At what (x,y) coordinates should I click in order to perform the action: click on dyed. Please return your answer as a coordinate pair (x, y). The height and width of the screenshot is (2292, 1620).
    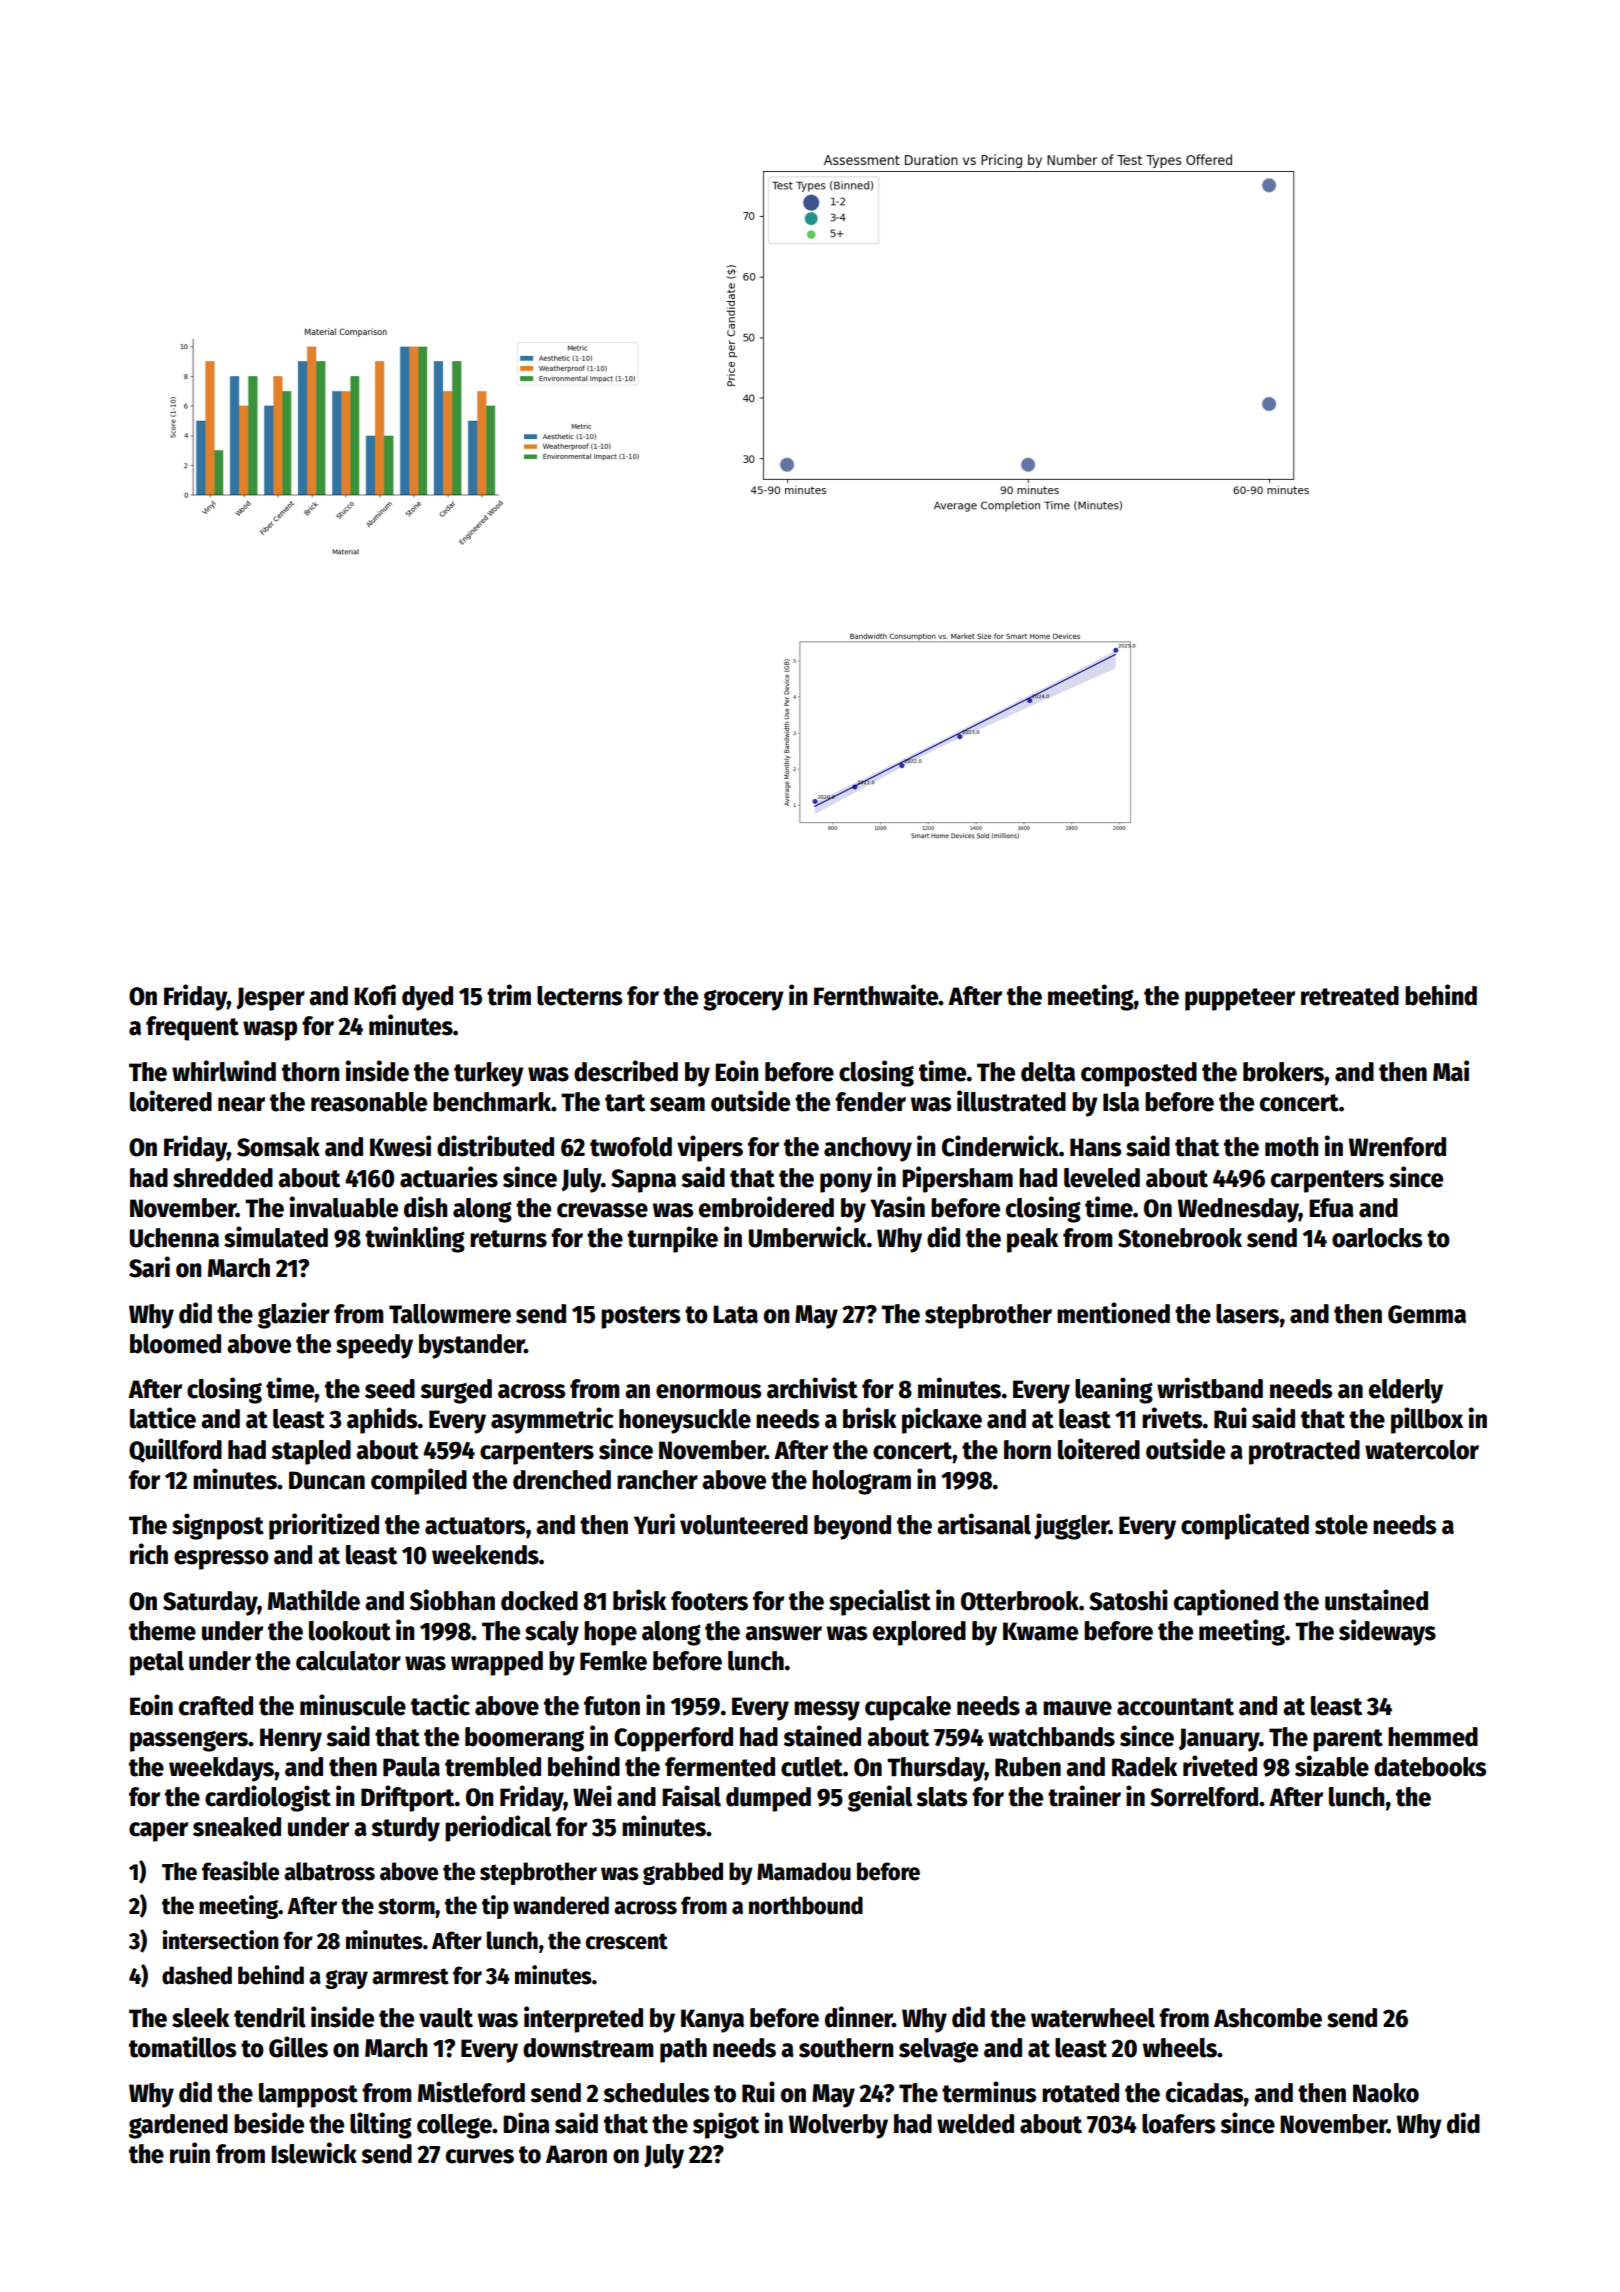
    Looking at the image, I should click on (427, 998).
